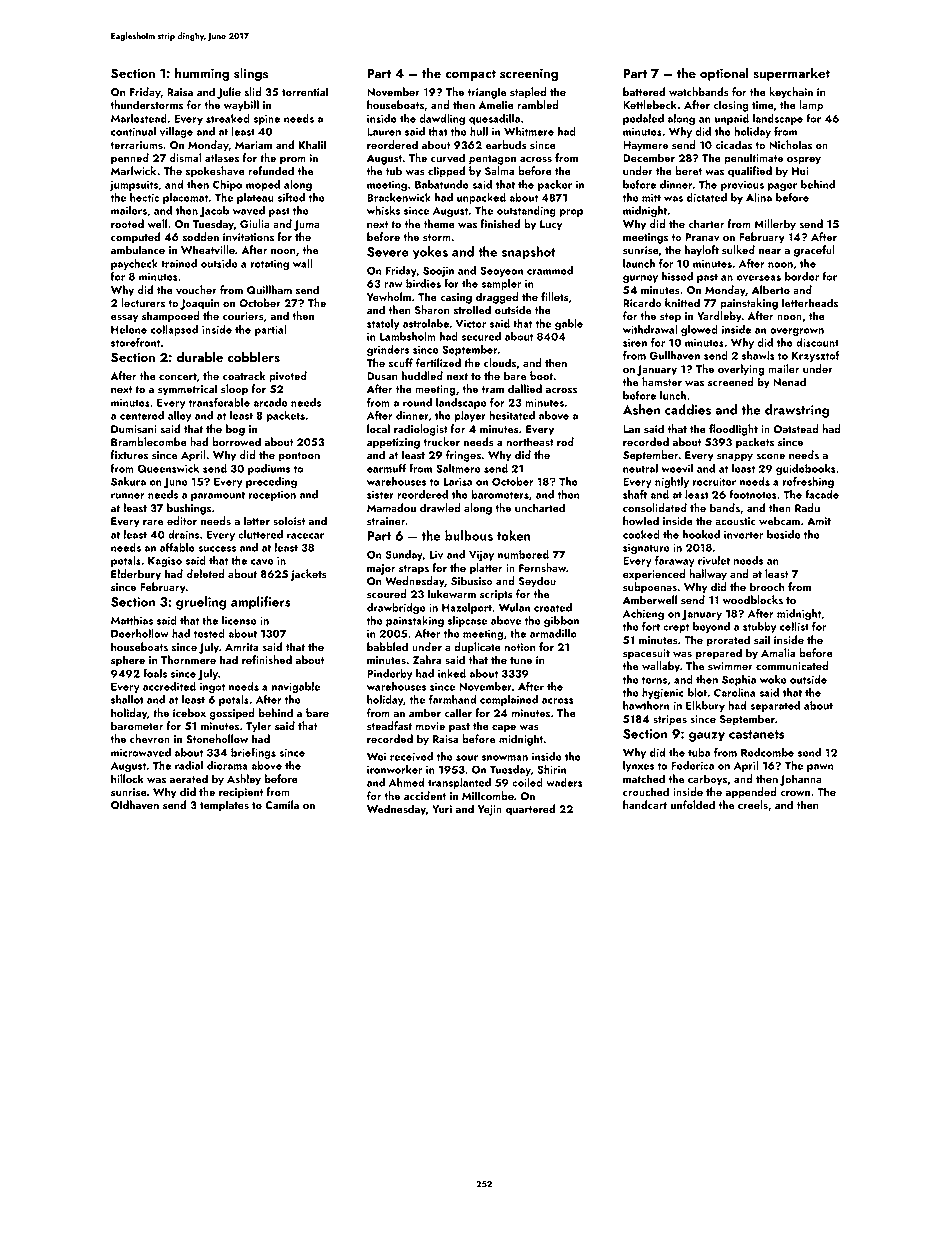 This image has height=1233, width=952. What do you see at coordinates (201, 603) in the image?
I see `grueling` at bounding box center [201, 603].
